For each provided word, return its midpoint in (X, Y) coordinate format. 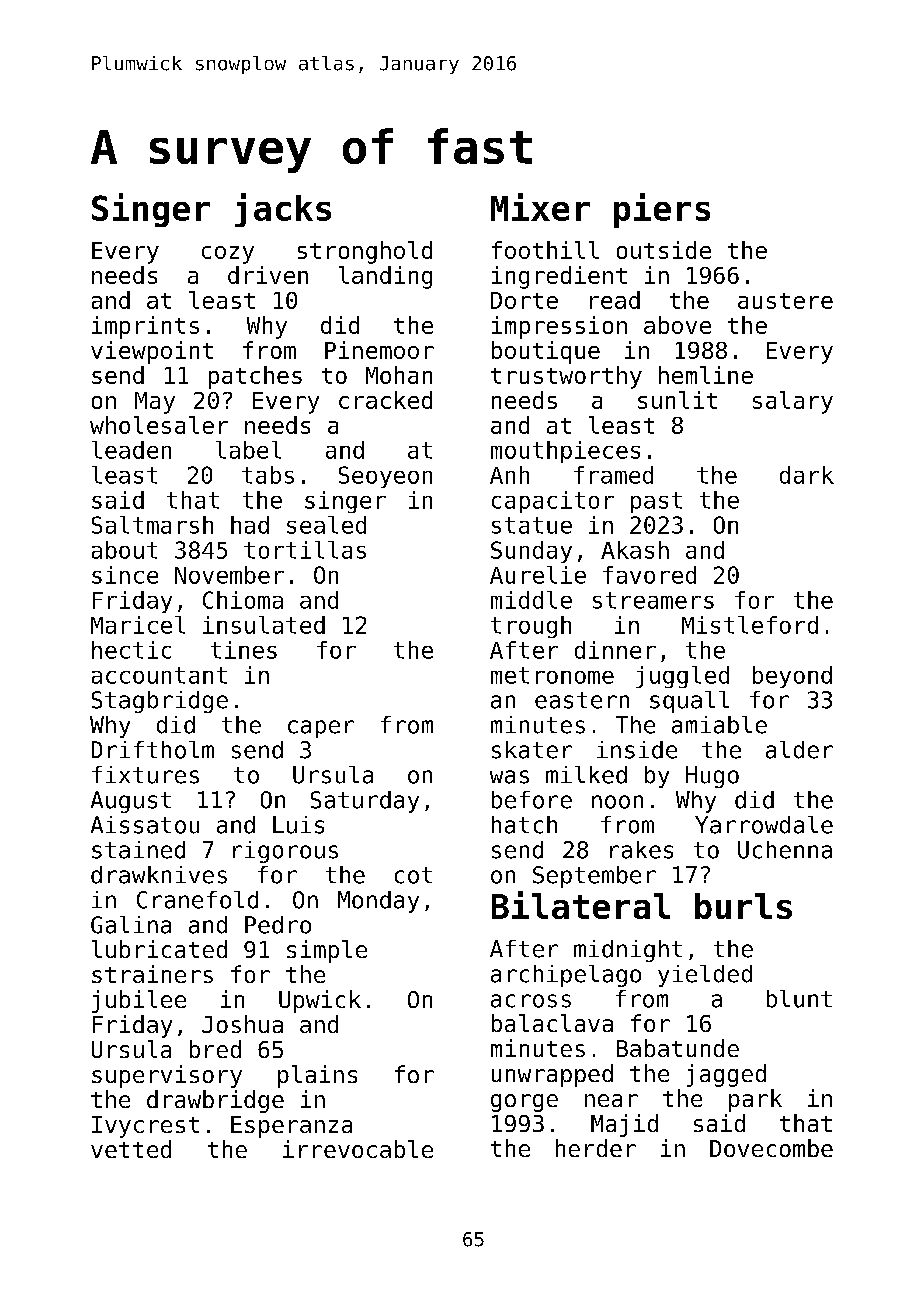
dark (807, 475)
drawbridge (215, 1101)
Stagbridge (160, 702)
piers (662, 210)
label (248, 450)
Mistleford (750, 625)
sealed (326, 525)
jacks (283, 210)
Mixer (540, 207)
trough (531, 627)
